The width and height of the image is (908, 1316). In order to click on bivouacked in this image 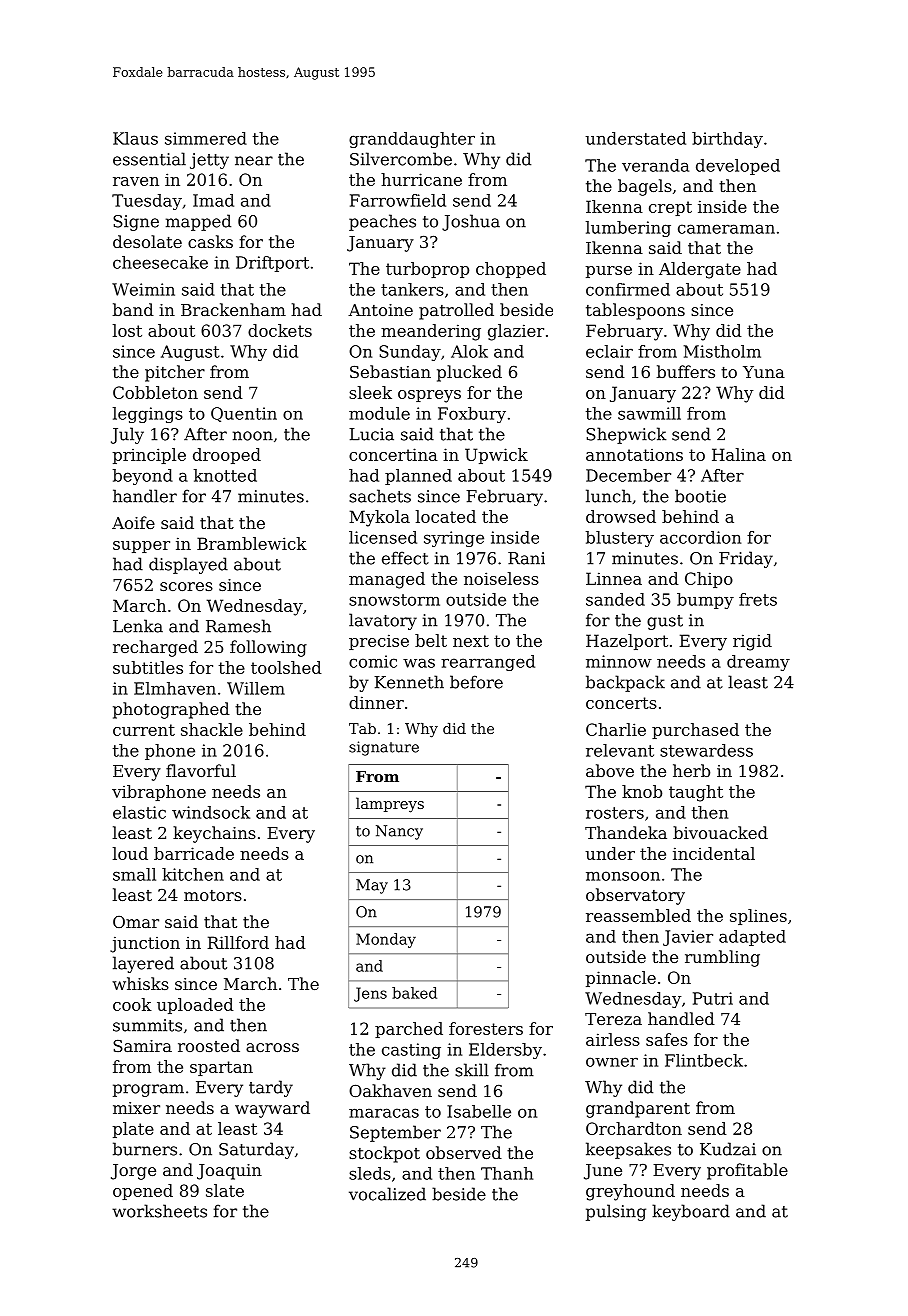, I will do `click(720, 832)`.
